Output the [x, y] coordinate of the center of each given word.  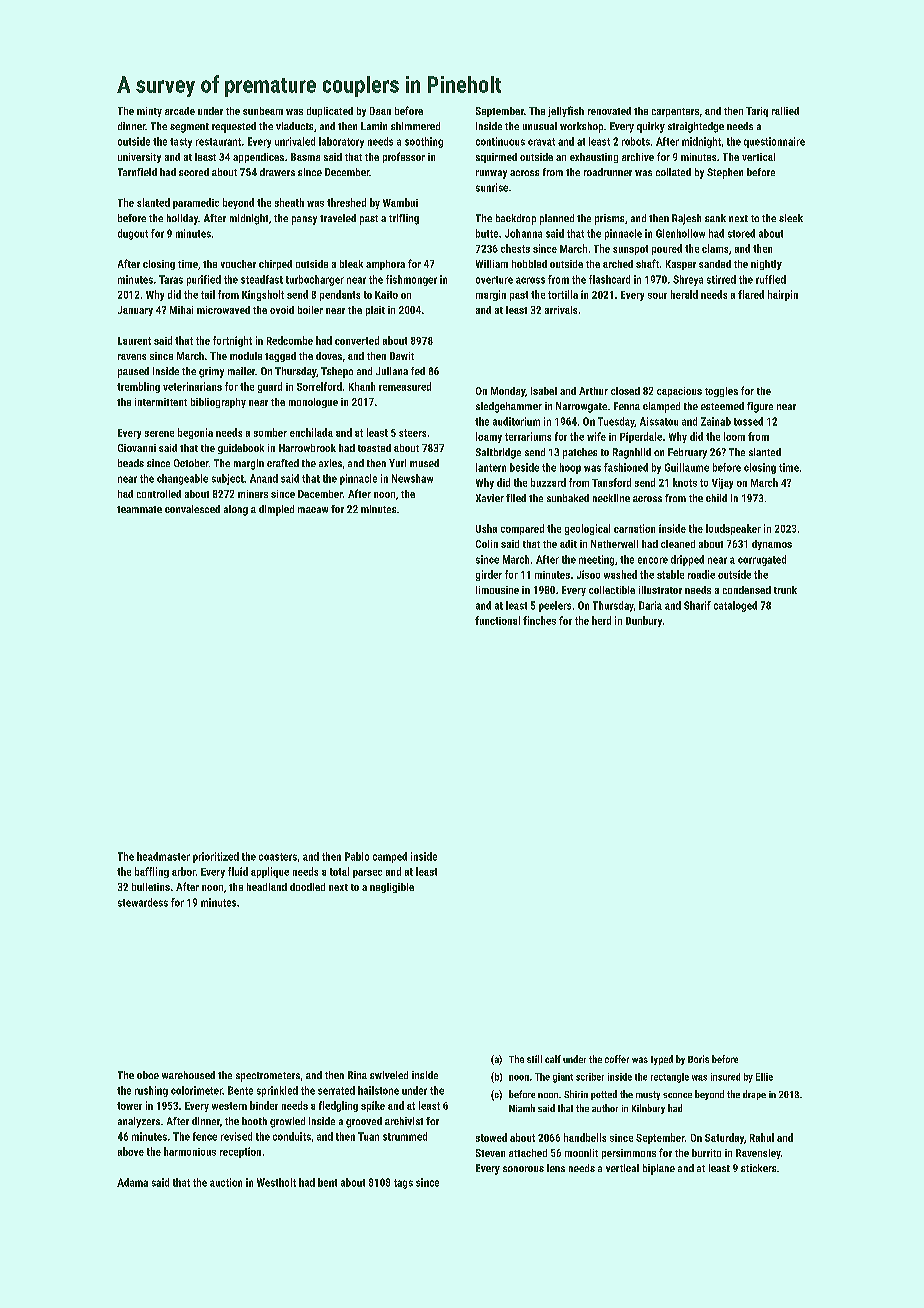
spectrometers [268, 1077]
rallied [785, 111]
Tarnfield [137, 172]
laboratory [341, 142]
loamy [489, 437]
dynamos [772, 545]
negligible [392, 888]
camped [390, 857]
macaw [313, 510]
